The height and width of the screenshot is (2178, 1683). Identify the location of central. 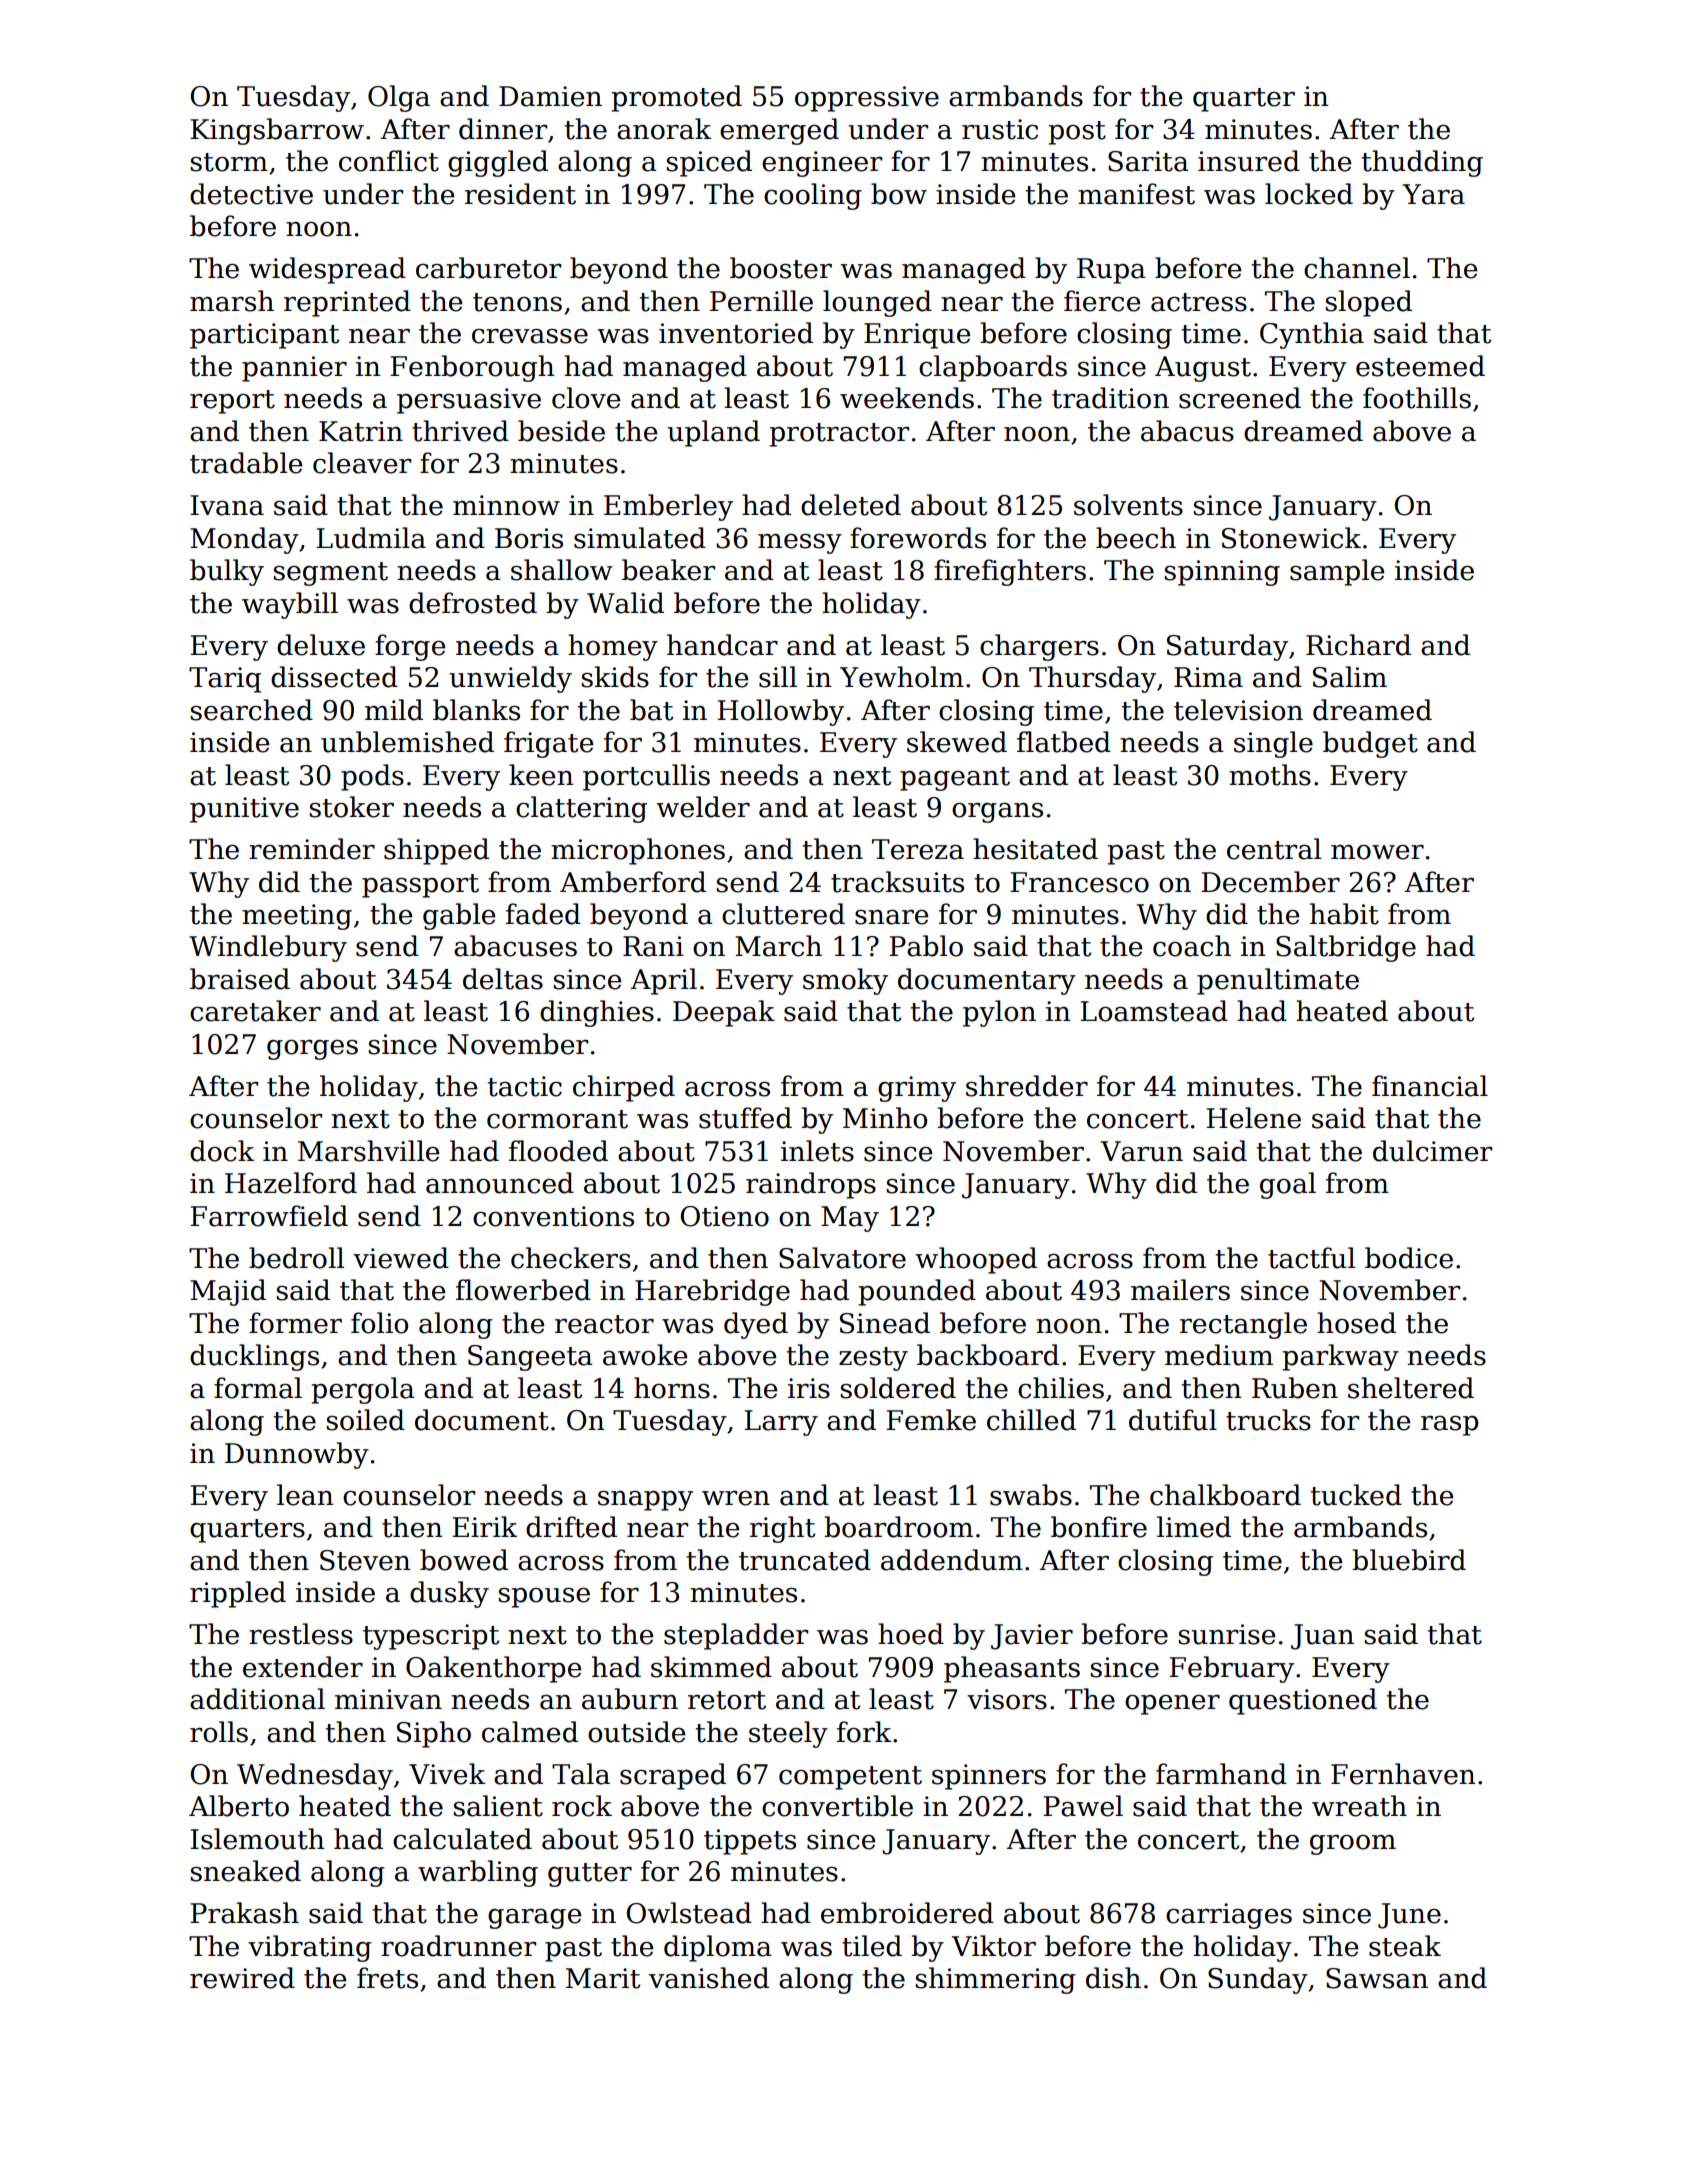
(1274, 849).
